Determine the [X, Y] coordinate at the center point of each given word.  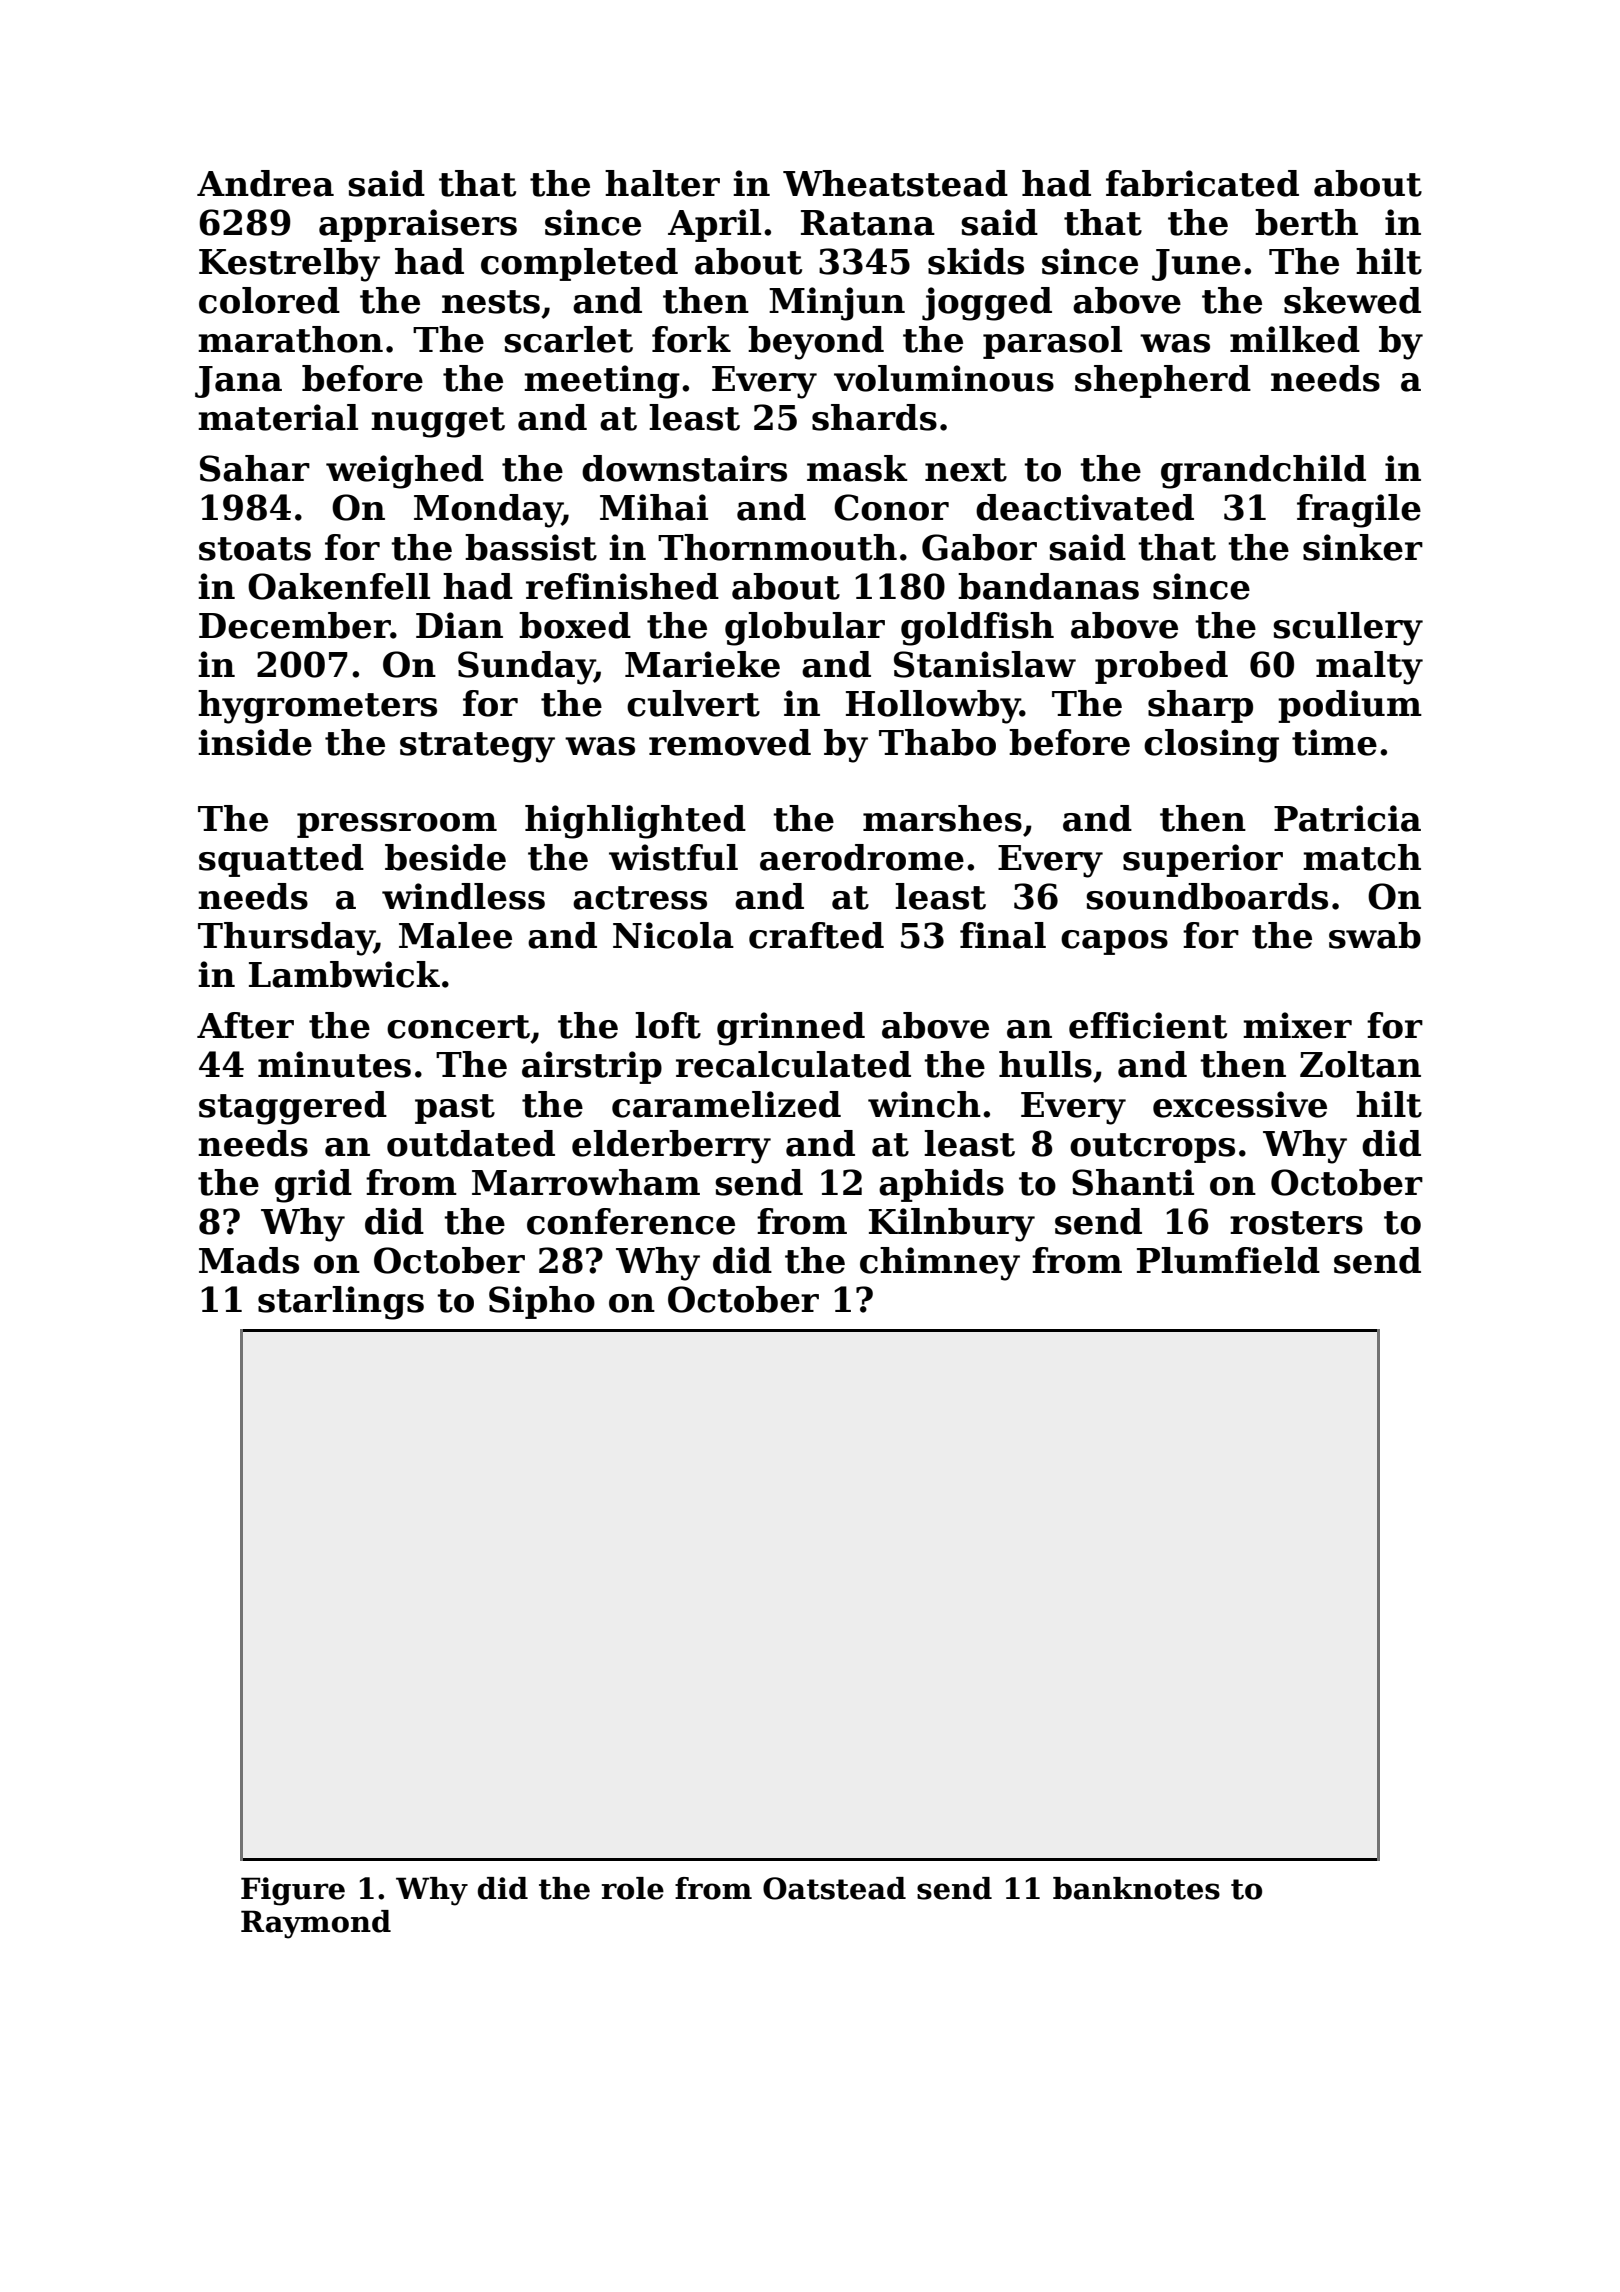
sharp [1200, 706]
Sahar [255, 468]
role [633, 1888]
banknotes [1136, 1888]
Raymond [316, 1924]
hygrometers [317, 707]
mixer [1297, 1025]
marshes [942, 818]
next [966, 470]
